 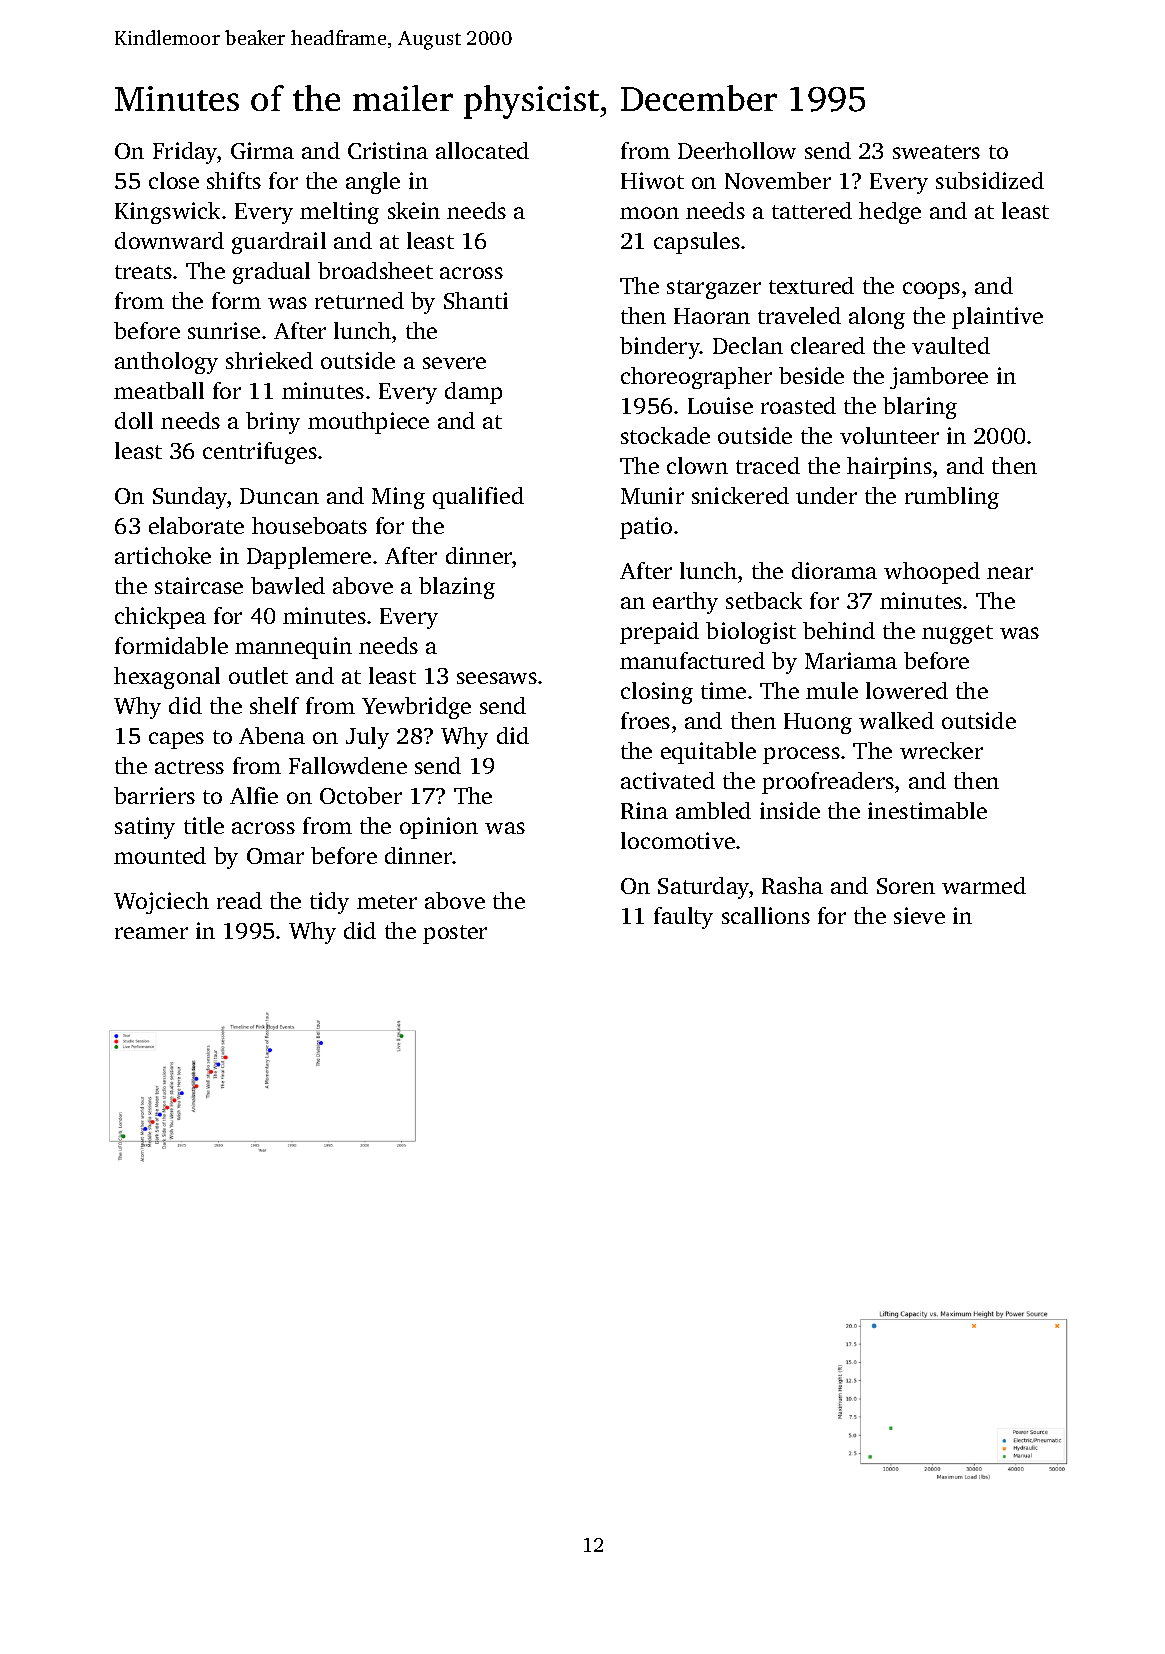 What do you see at coordinates (839, 630) in the page?
I see `behind` at bounding box center [839, 630].
